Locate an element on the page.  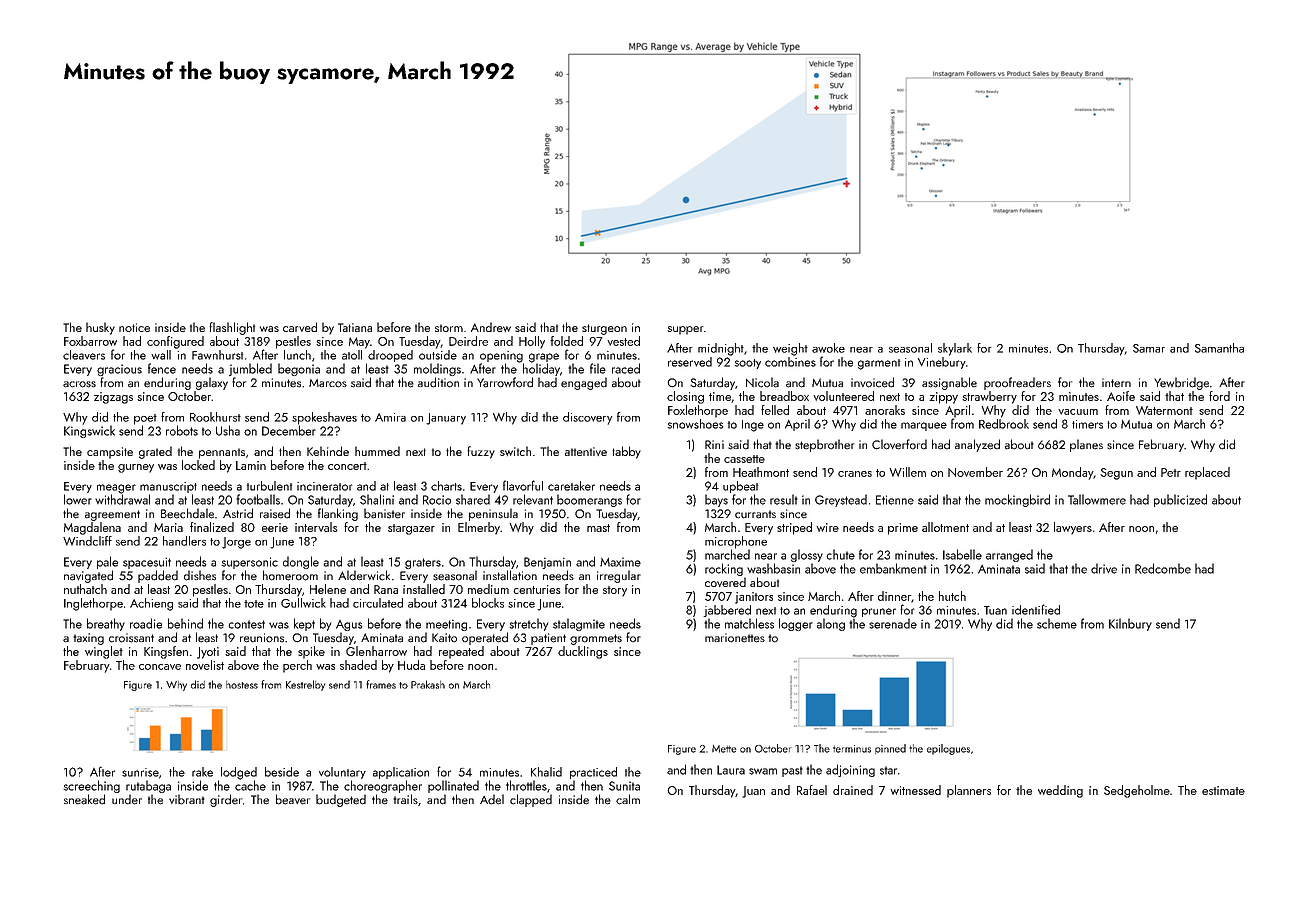
frames is located at coordinates (381, 684).
